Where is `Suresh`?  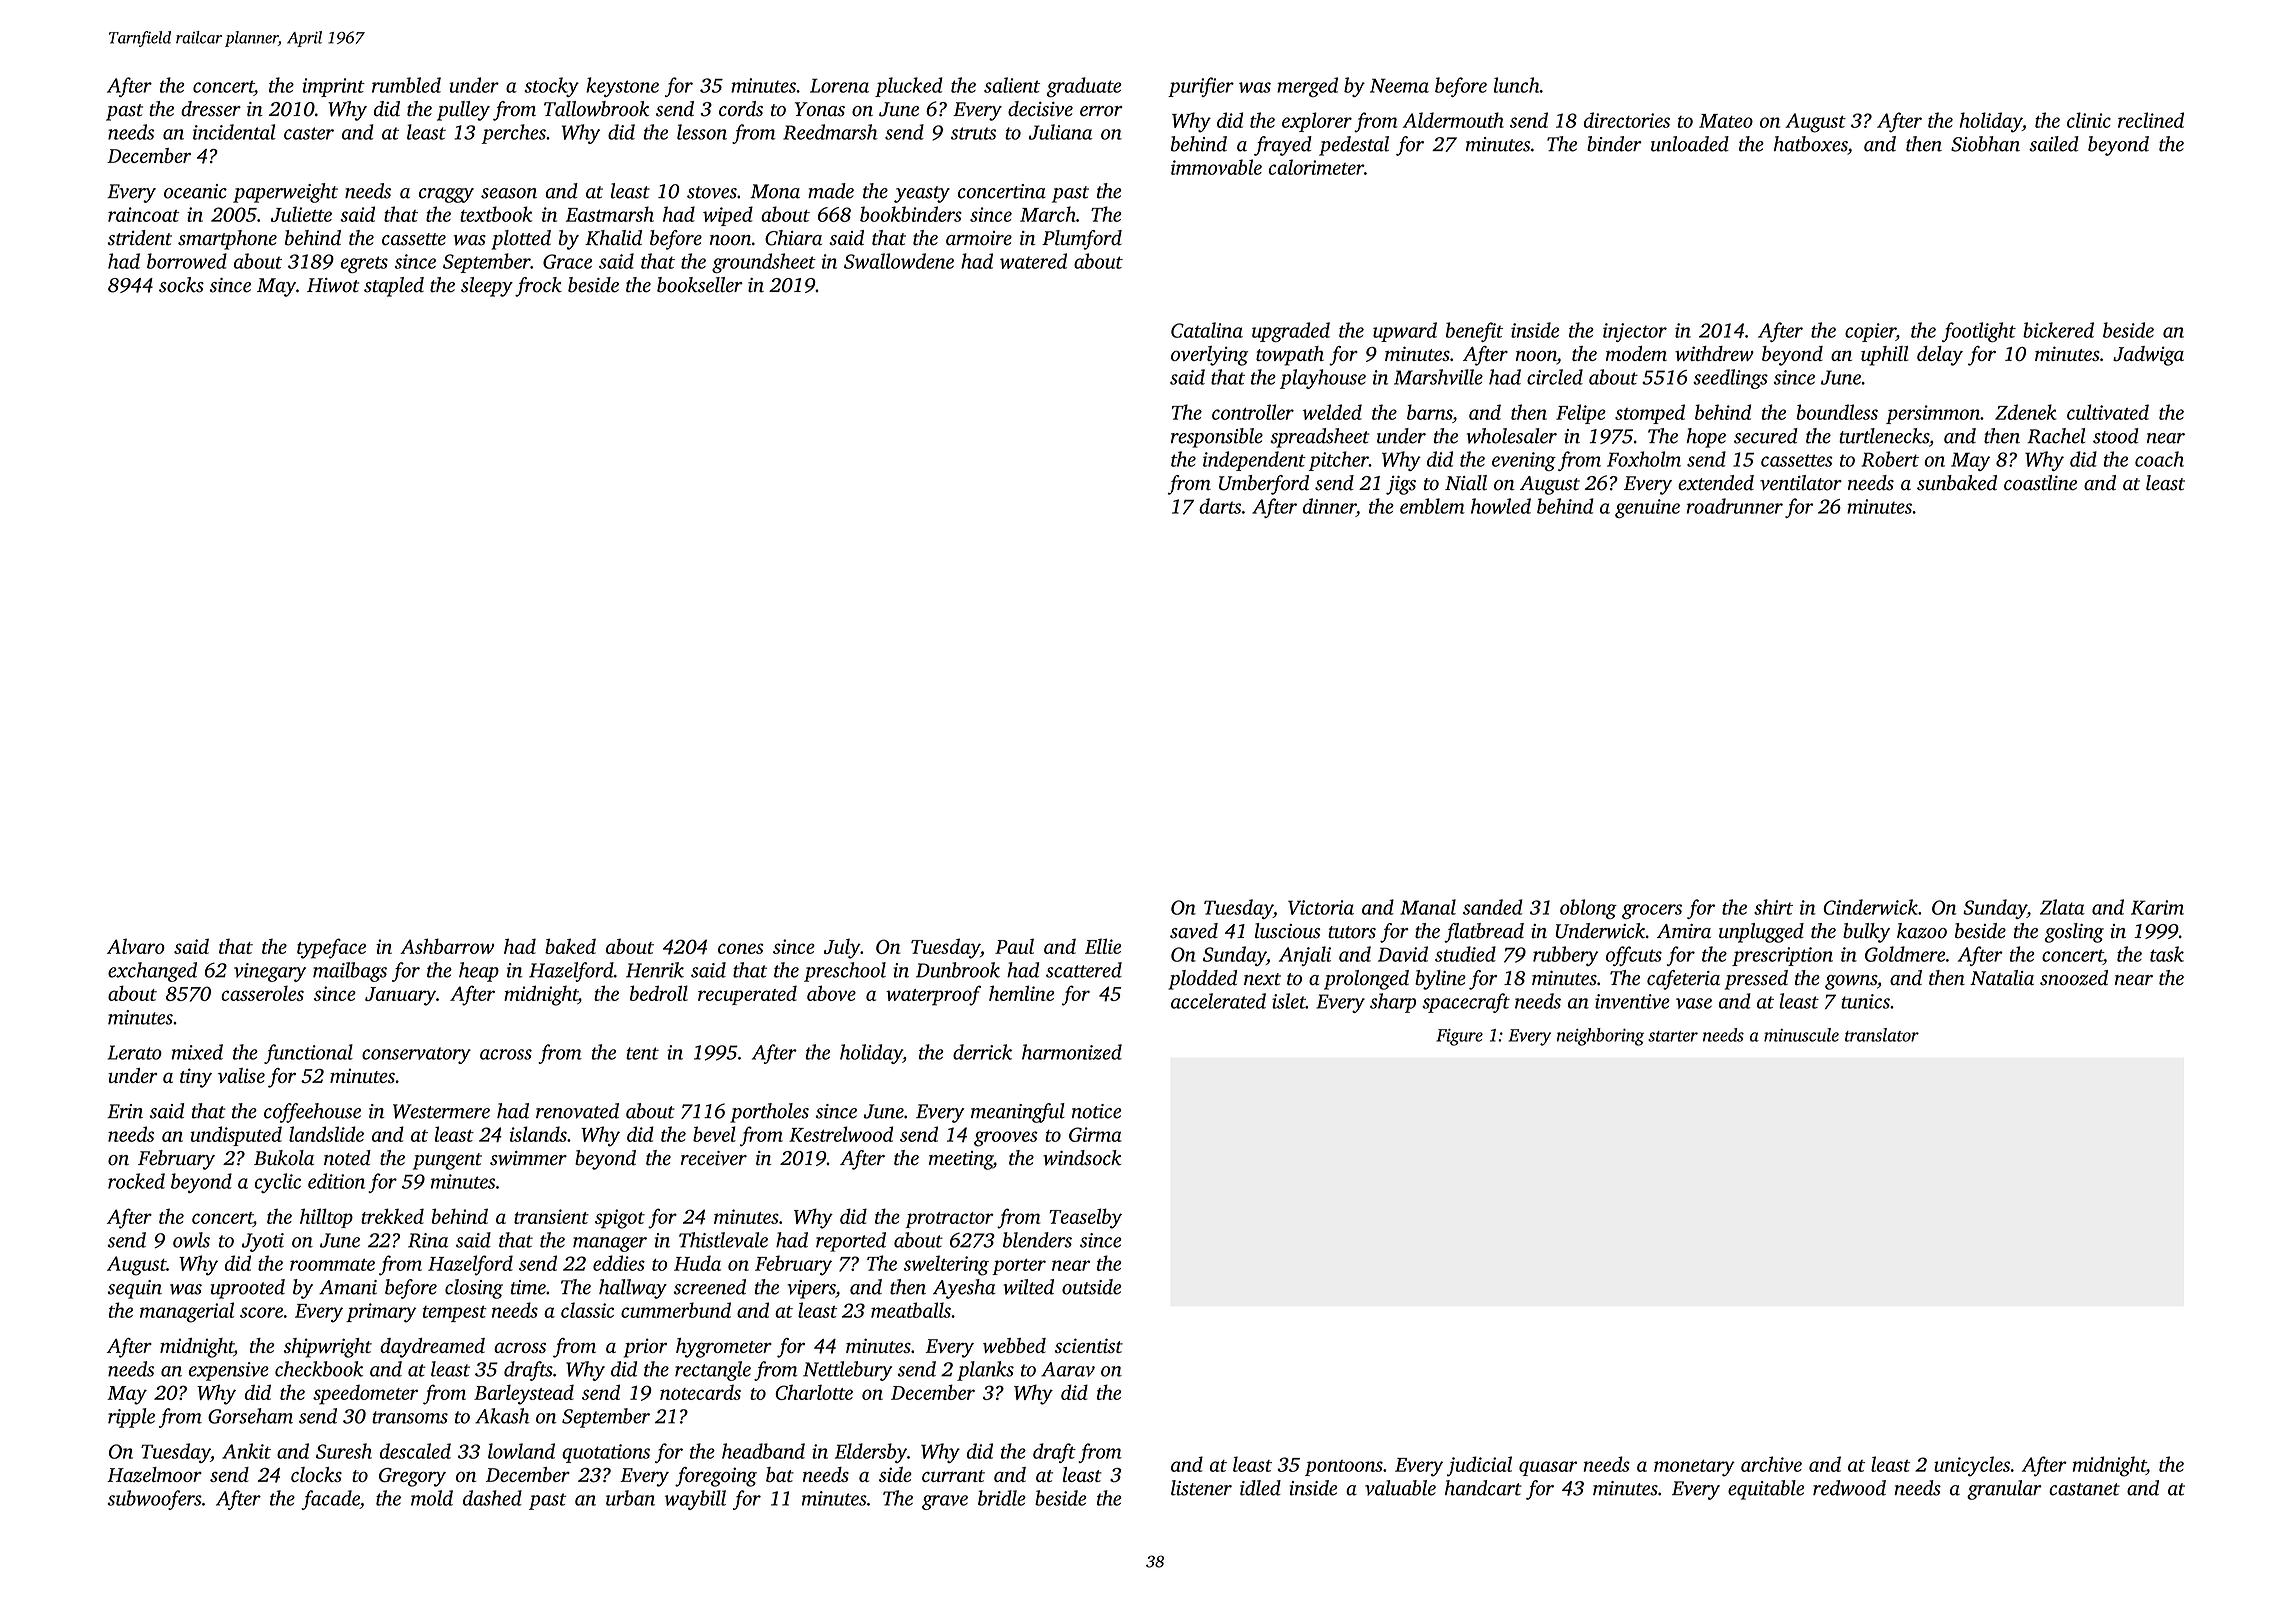 Suresh is located at coordinates (344, 1451).
